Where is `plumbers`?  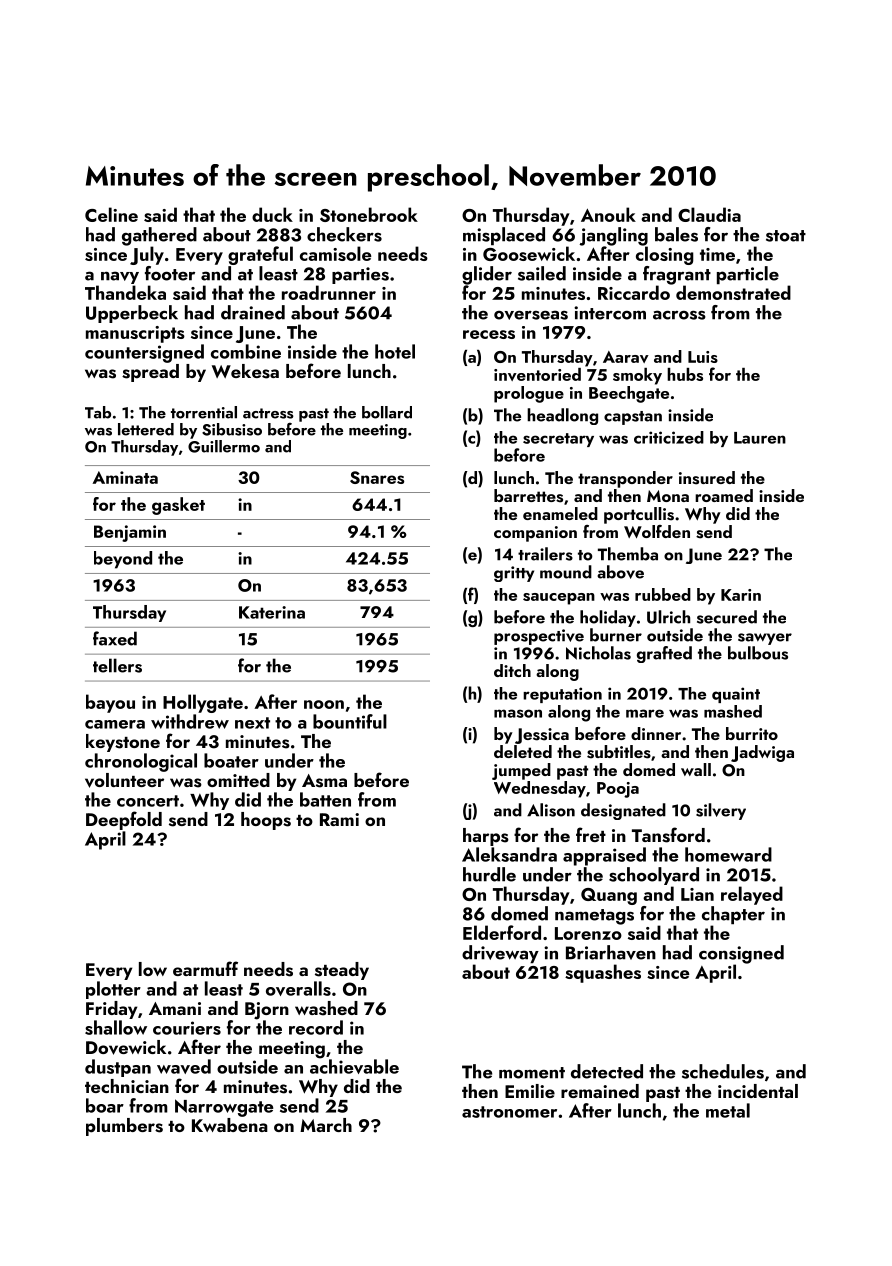
plumbers is located at coordinates (124, 1127).
